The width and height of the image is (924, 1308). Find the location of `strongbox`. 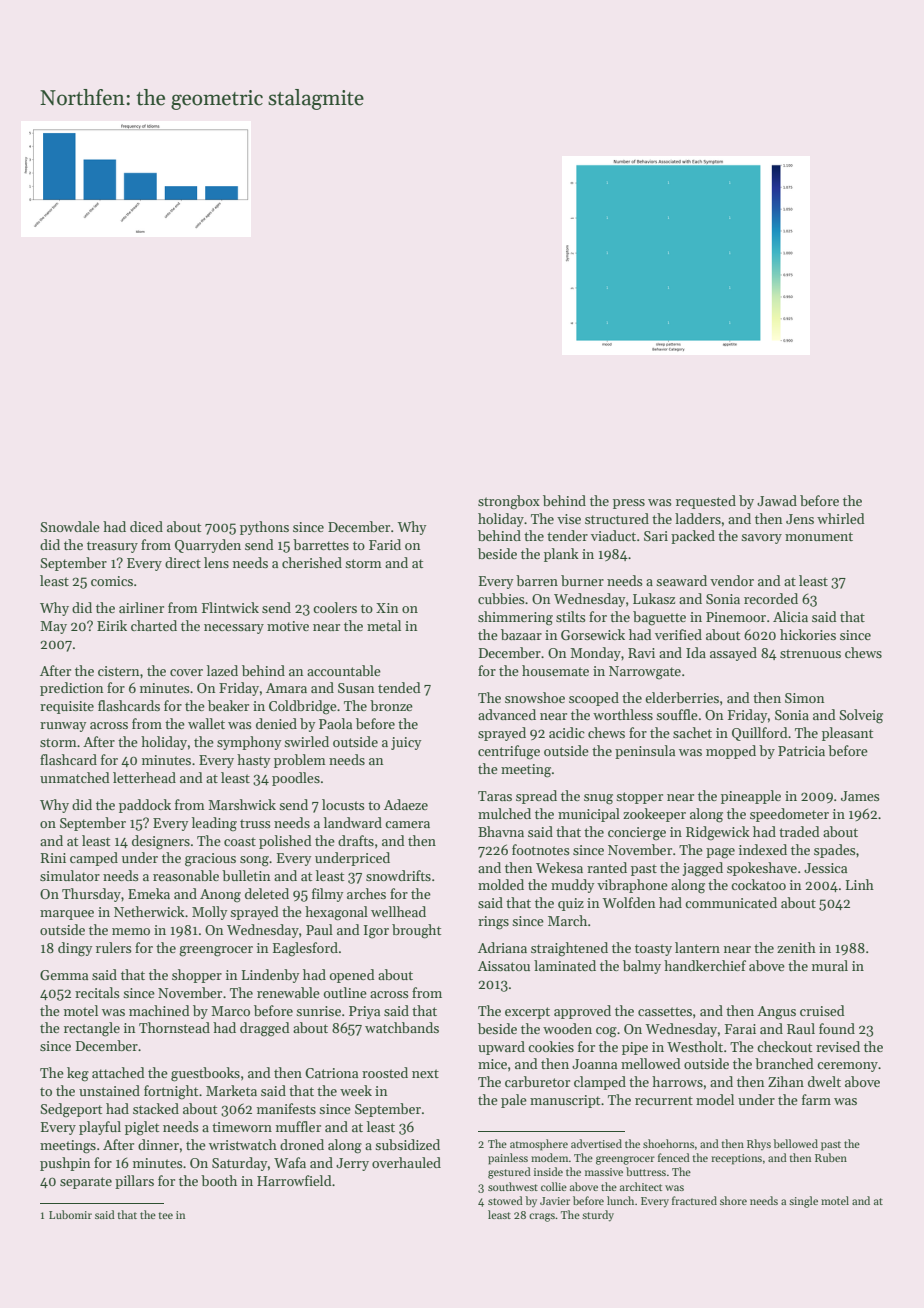

strongbox is located at coordinates (509, 502).
